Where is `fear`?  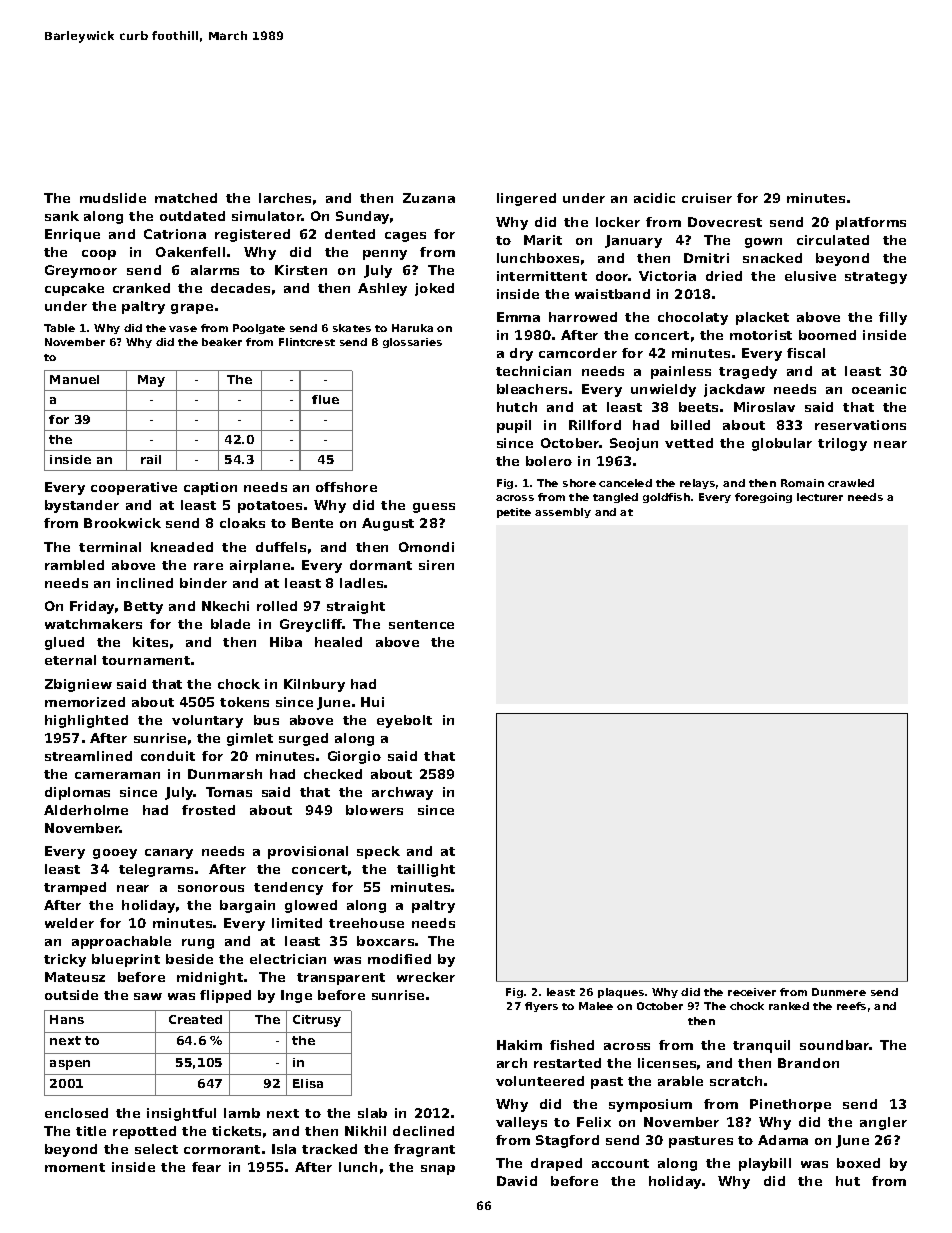 fear is located at coordinates (206, 1167).
